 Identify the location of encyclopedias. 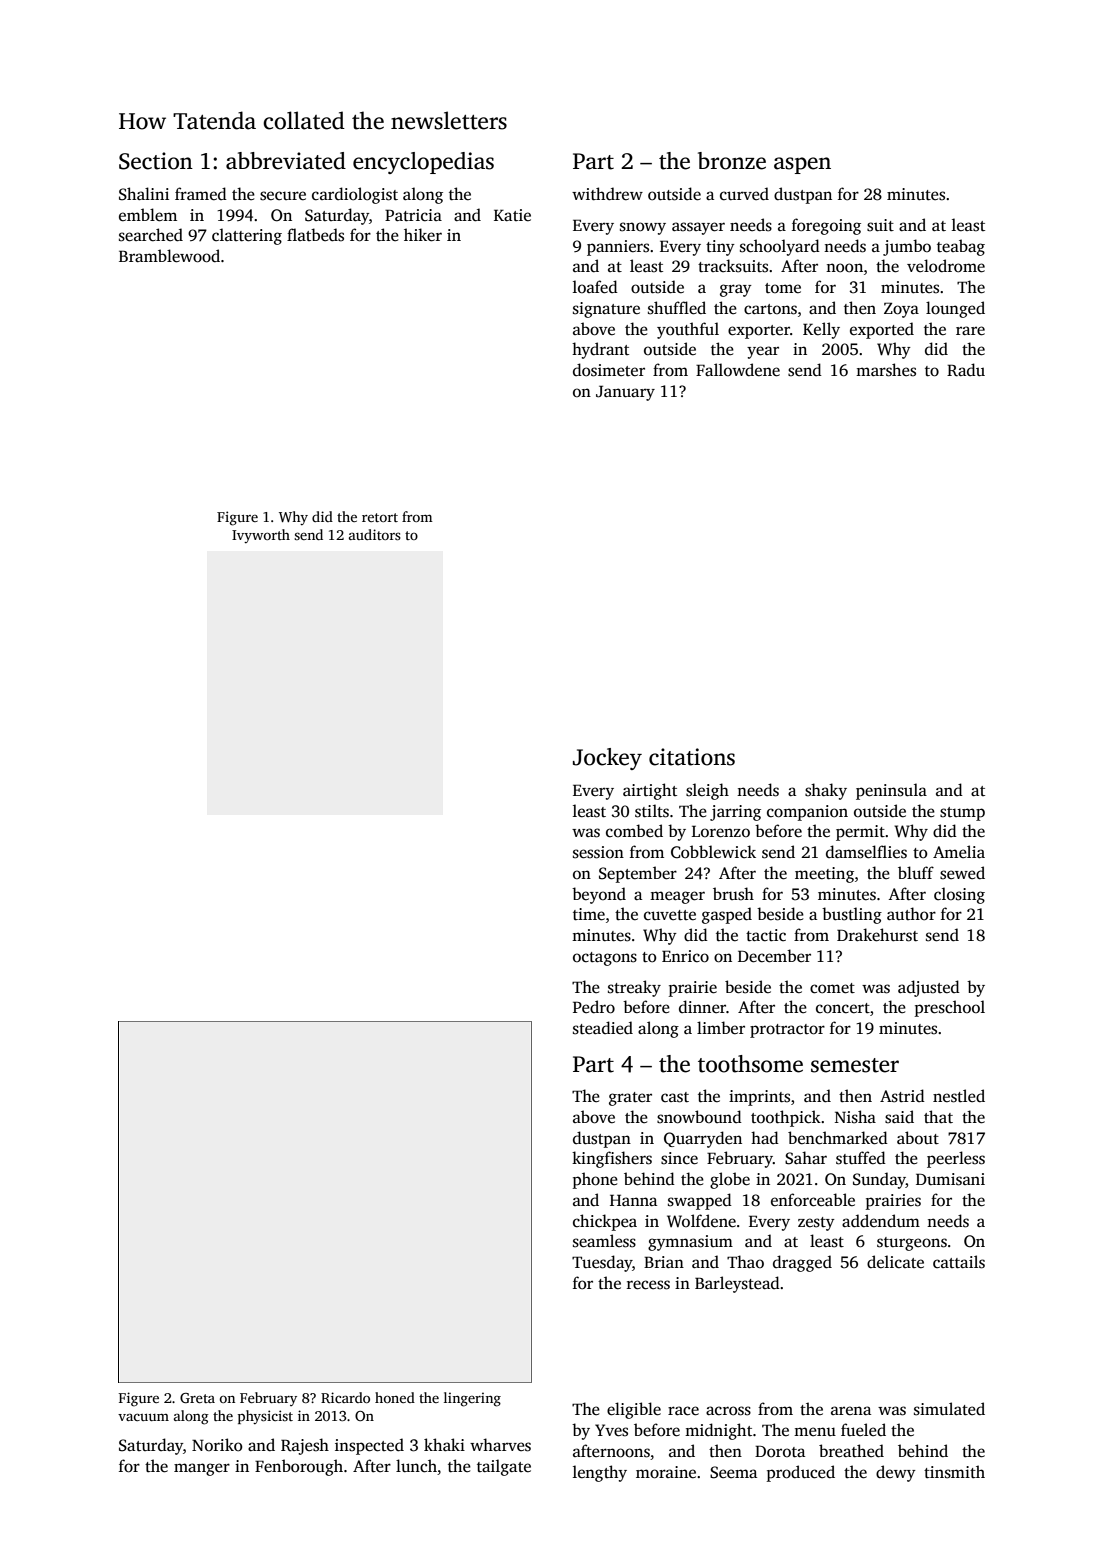
(423, 163).
